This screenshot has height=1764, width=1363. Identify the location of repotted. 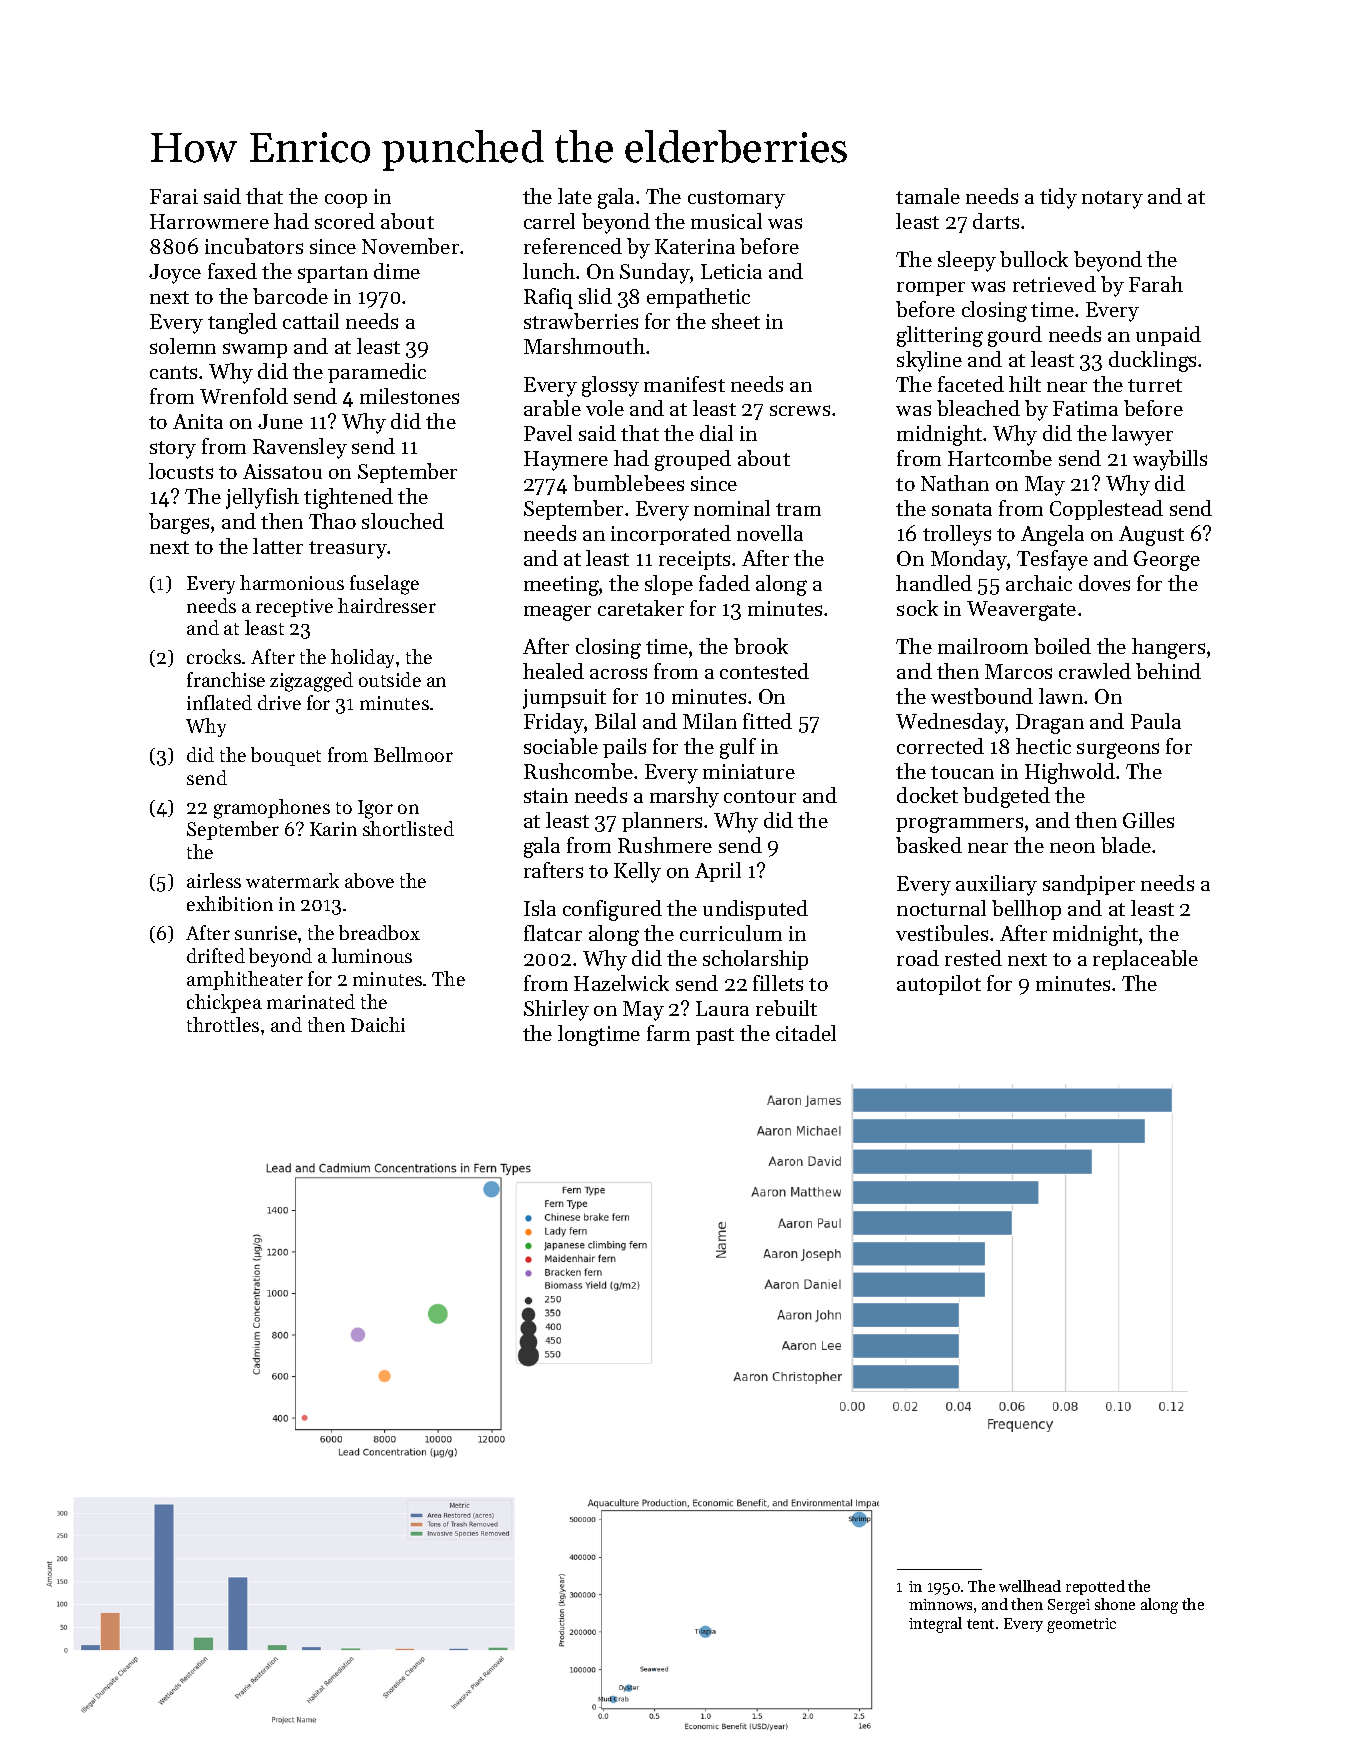
(1095, 1587).
